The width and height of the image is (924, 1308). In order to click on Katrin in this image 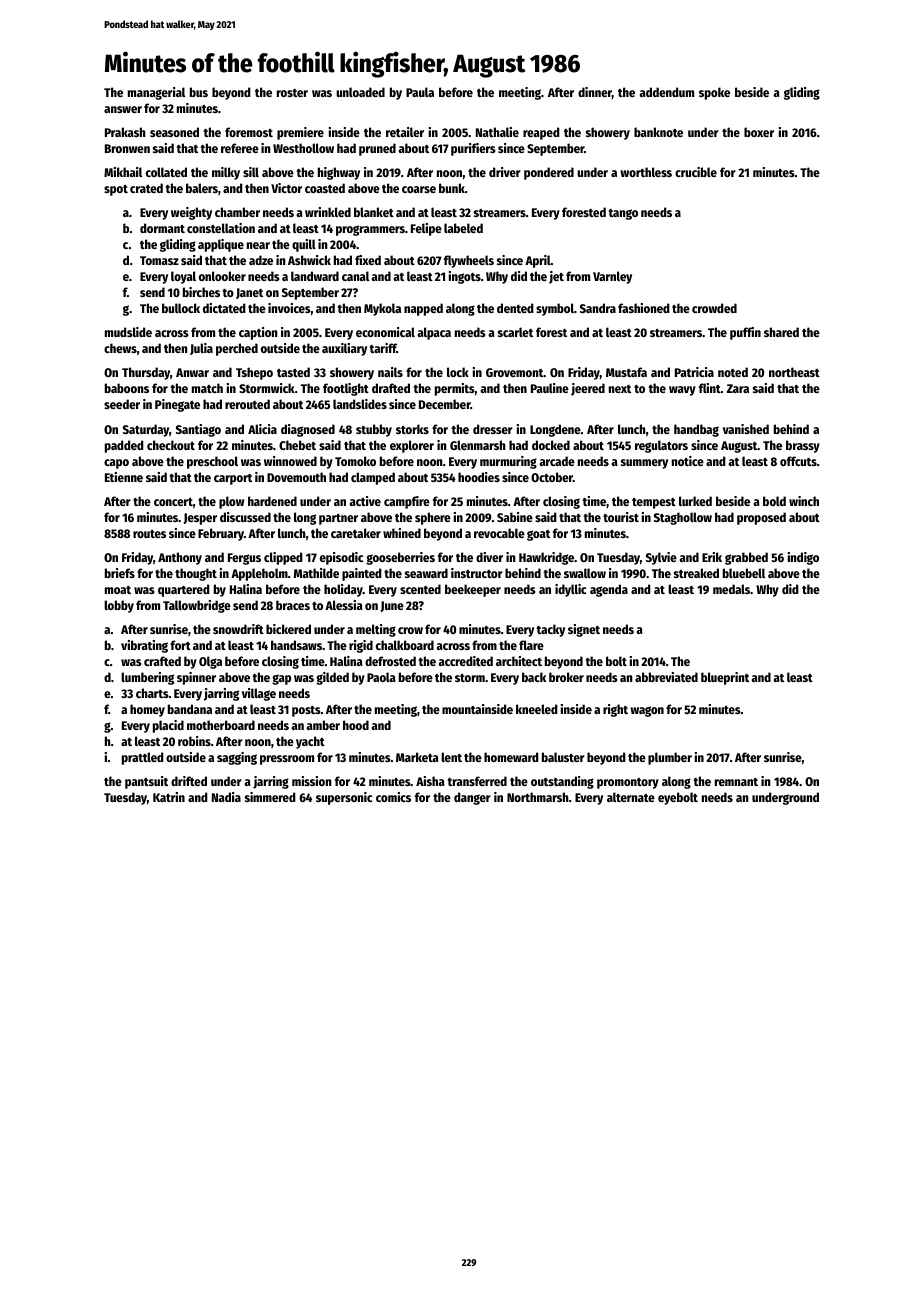, I will do `click(169, 797)`.
